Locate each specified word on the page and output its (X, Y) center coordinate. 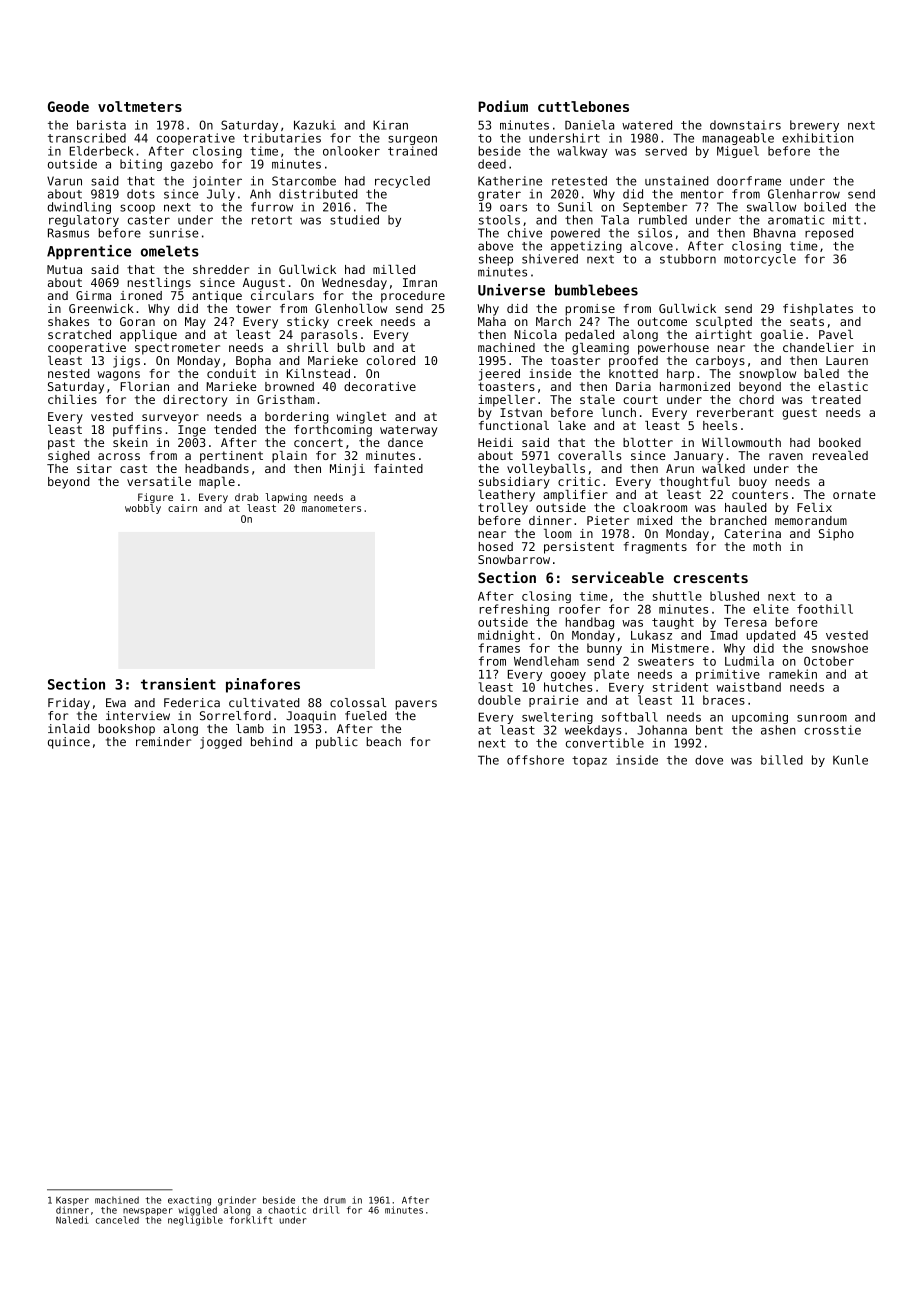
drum (335, 1200)
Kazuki (315, 125)
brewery (814, 126)
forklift (251, 1220)
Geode (68, 106)
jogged (221, 743)
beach (384, 742)
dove (709, 760)
